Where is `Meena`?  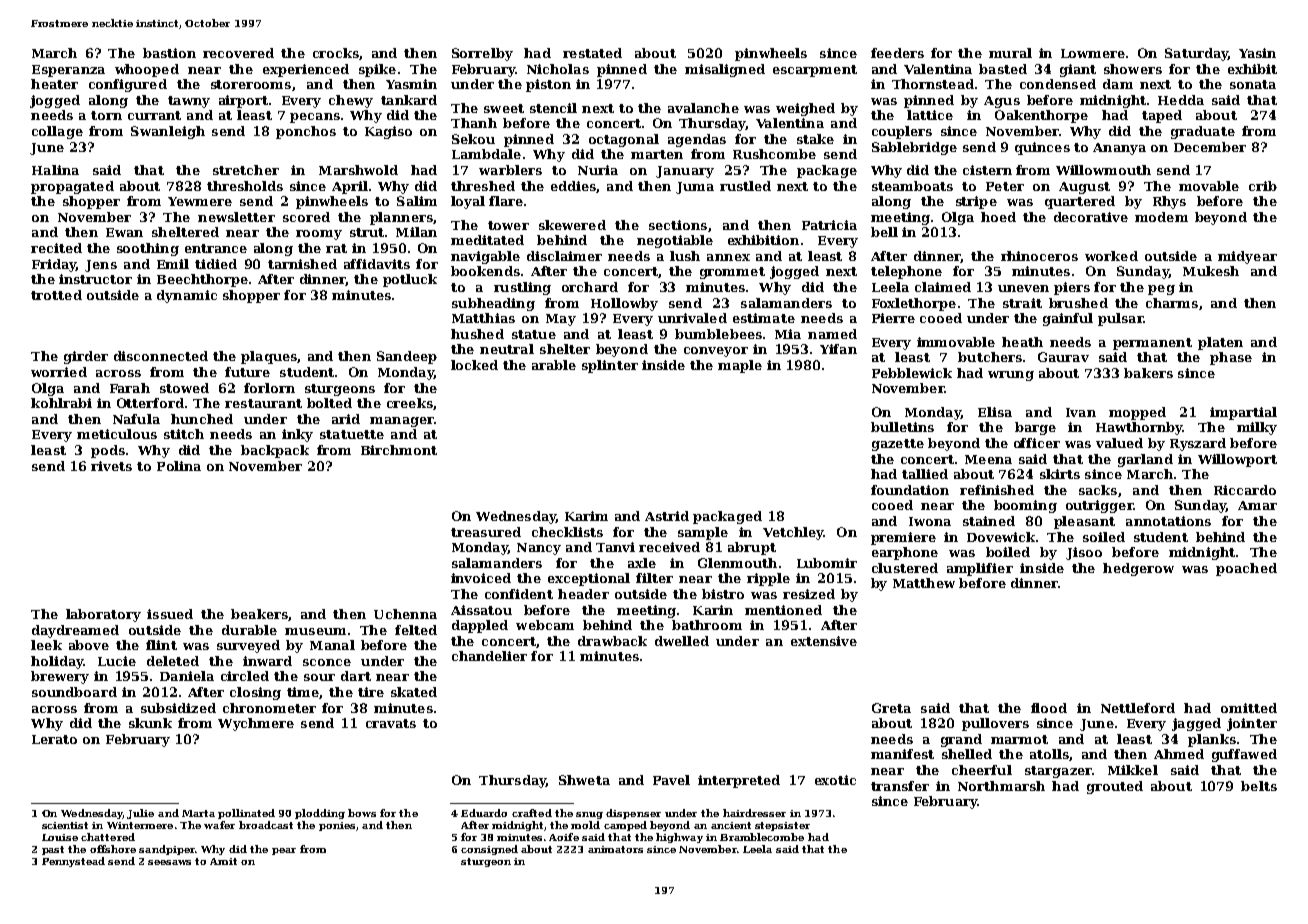
Meena is located at coordinates (988, 459).
